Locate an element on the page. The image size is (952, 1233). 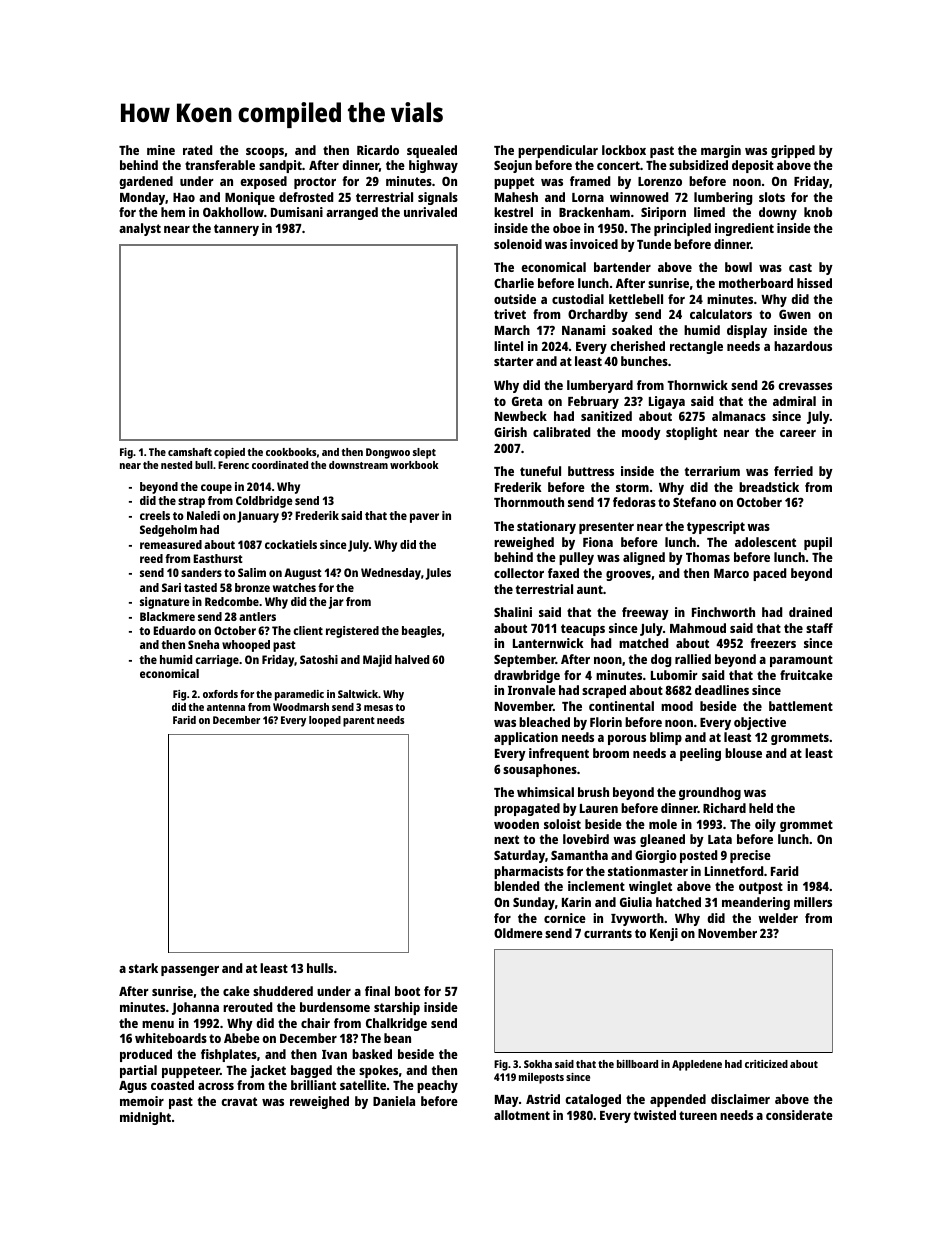
Wednesday is located at coordinates (391, 574).
